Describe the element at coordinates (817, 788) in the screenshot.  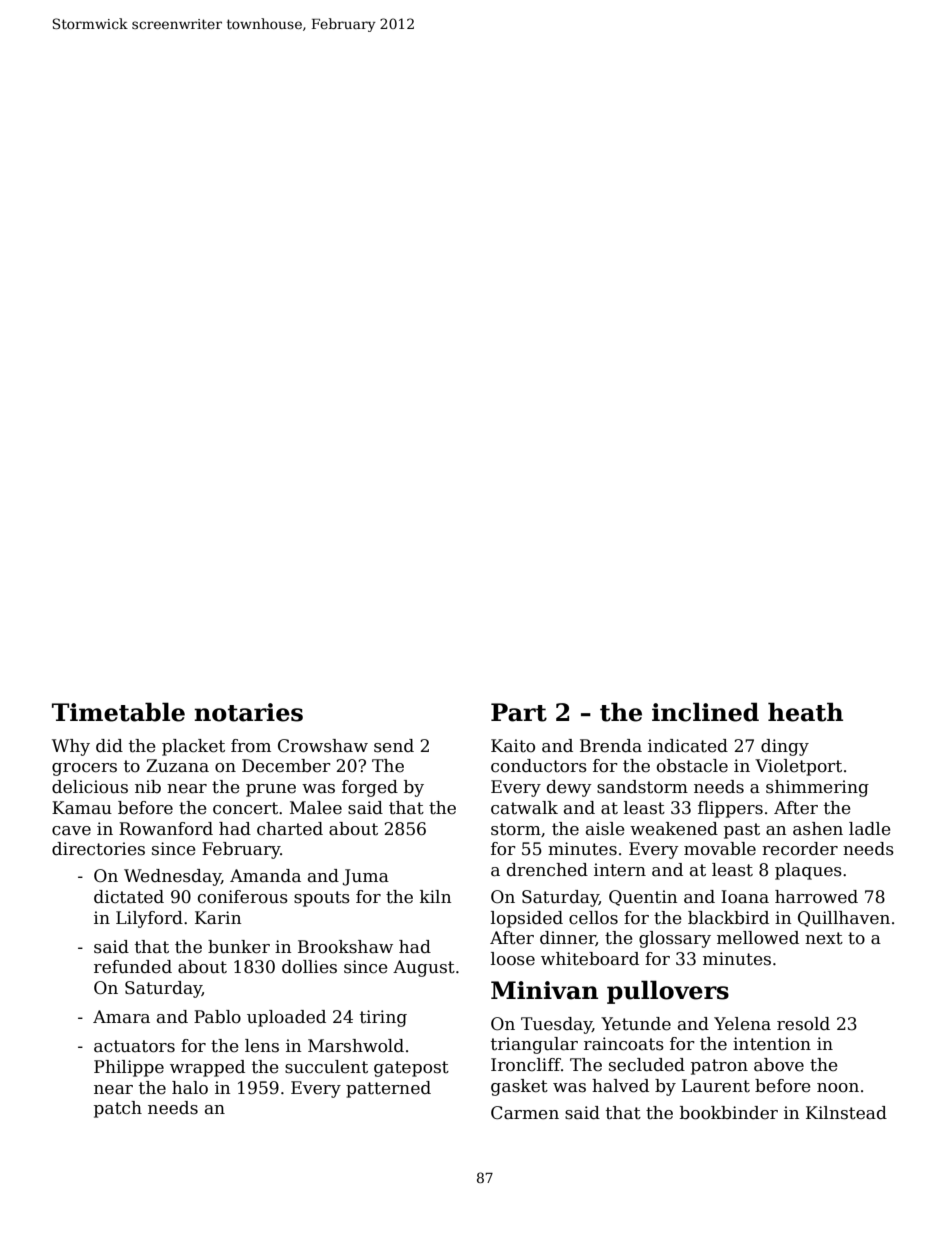
I see `shimmering` at that location.
